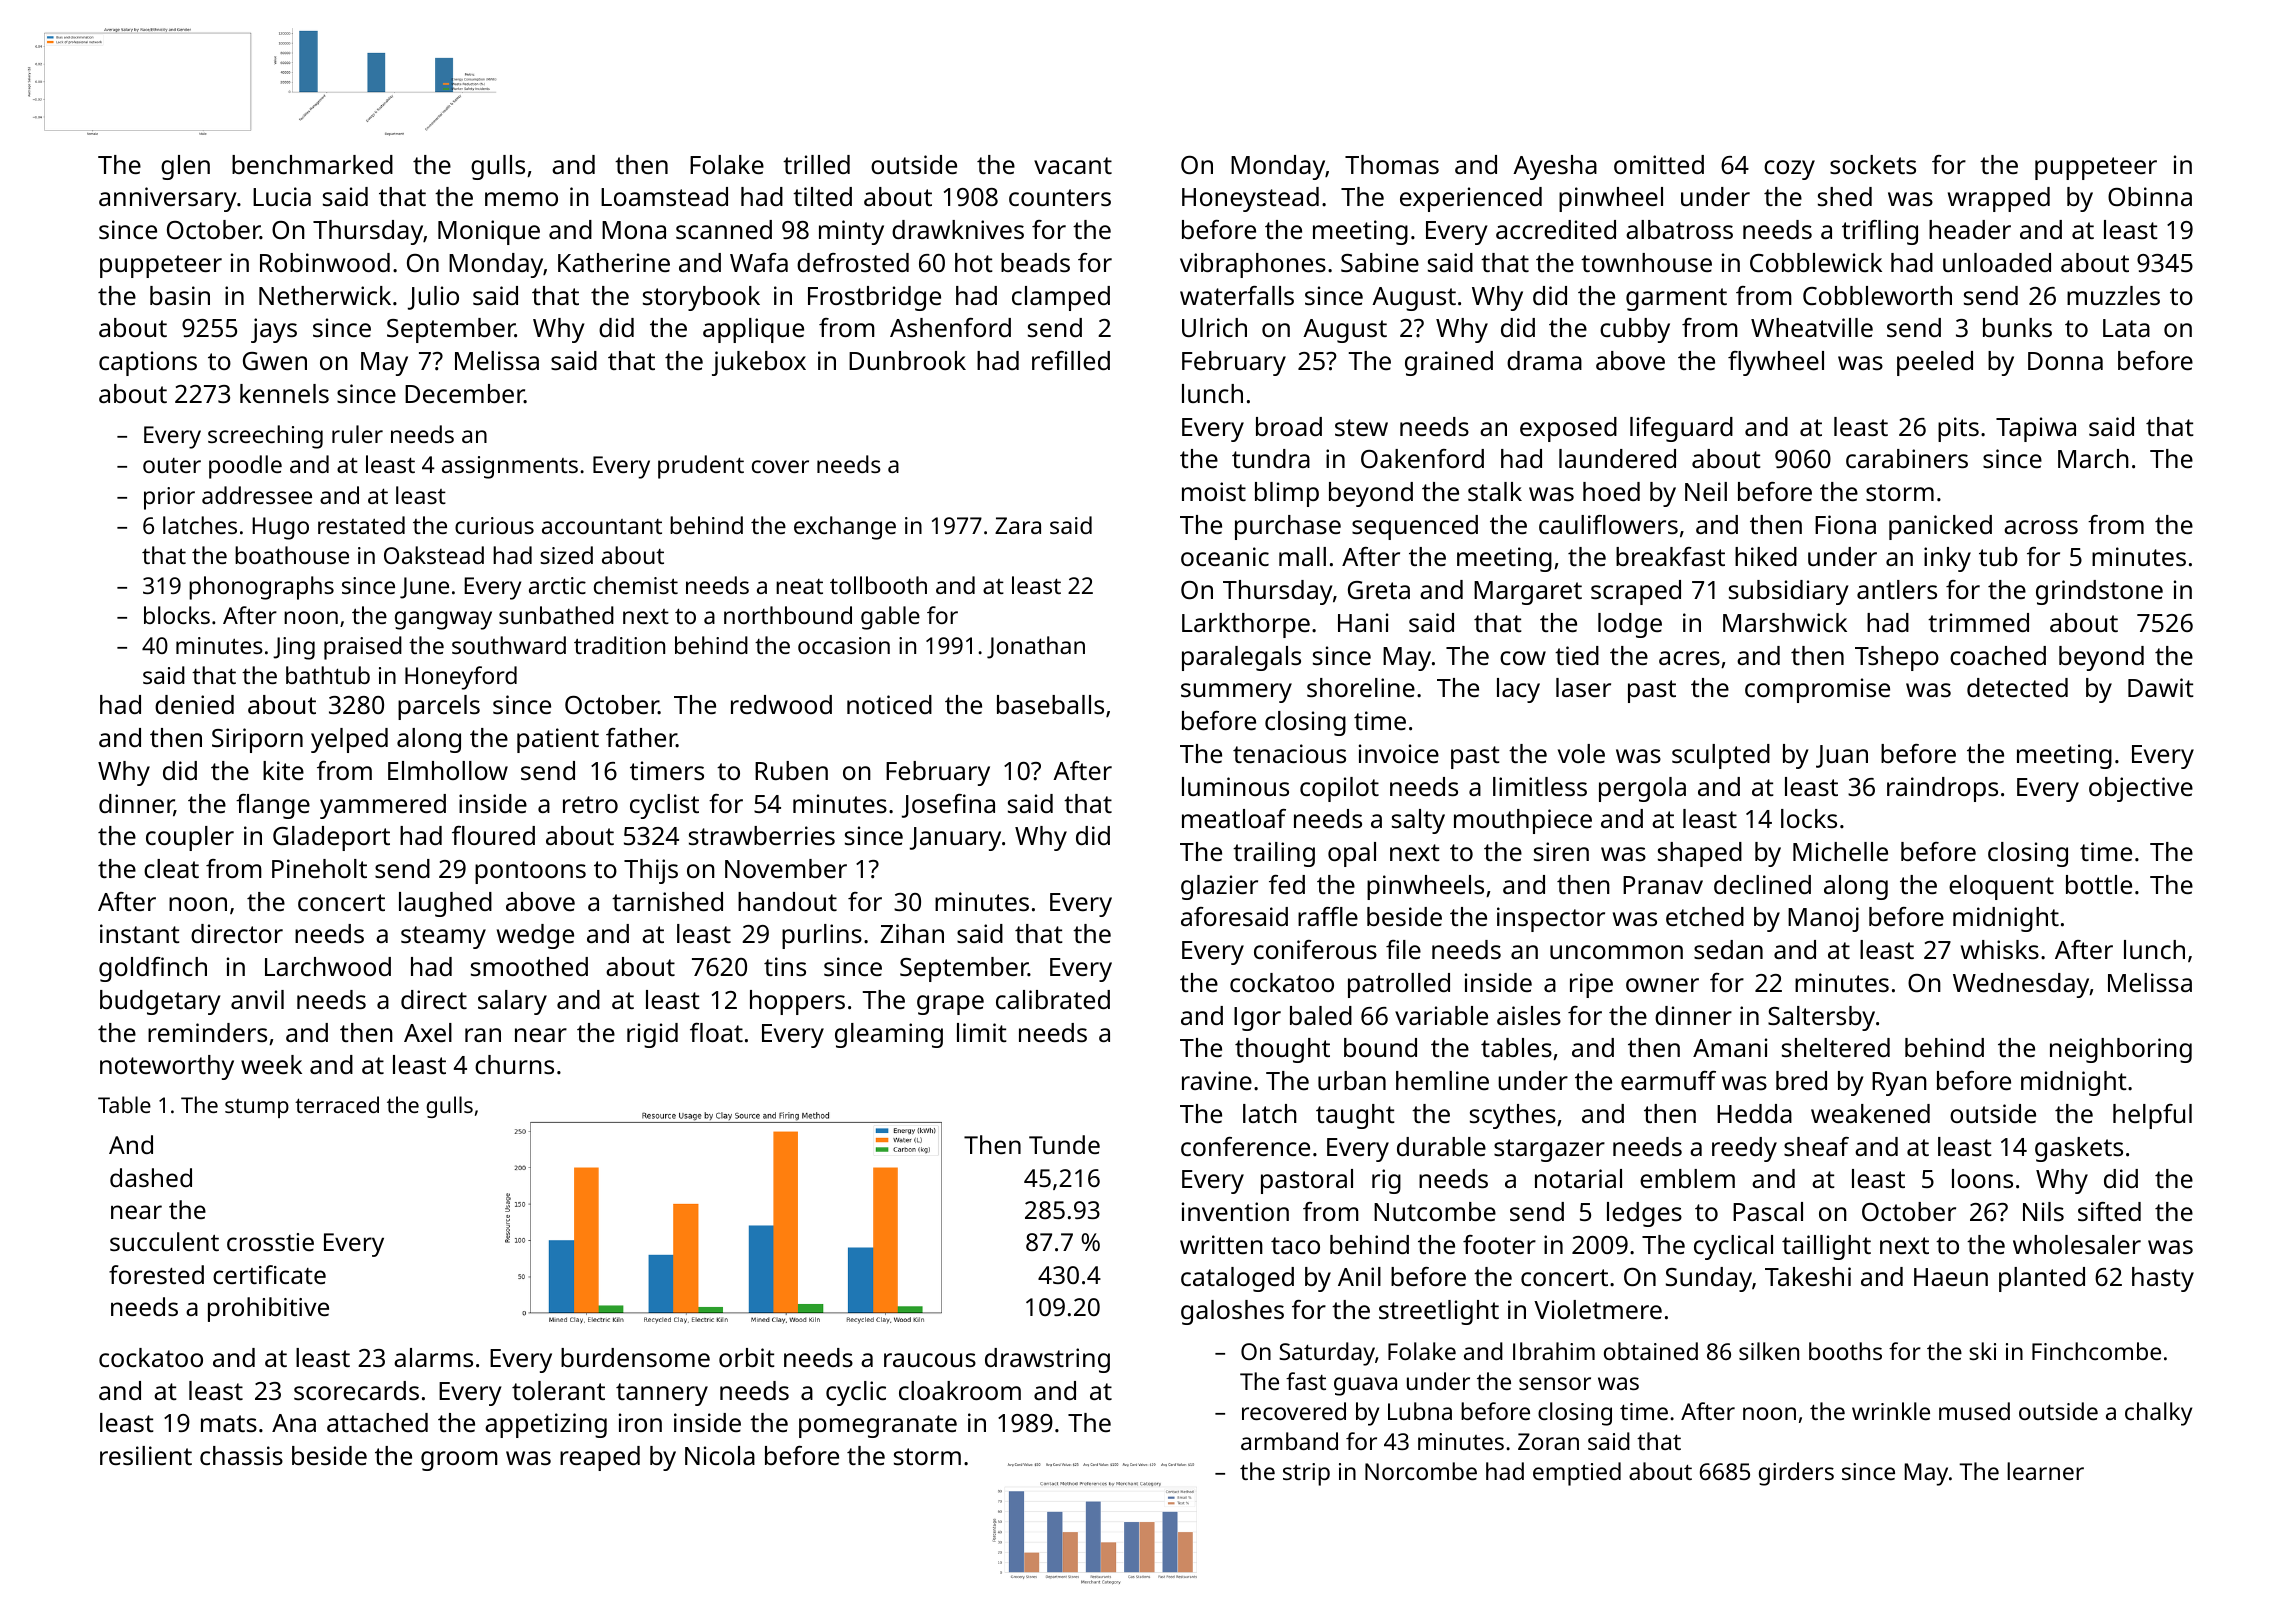  I want to click on clamped, so click(1061, 298).
